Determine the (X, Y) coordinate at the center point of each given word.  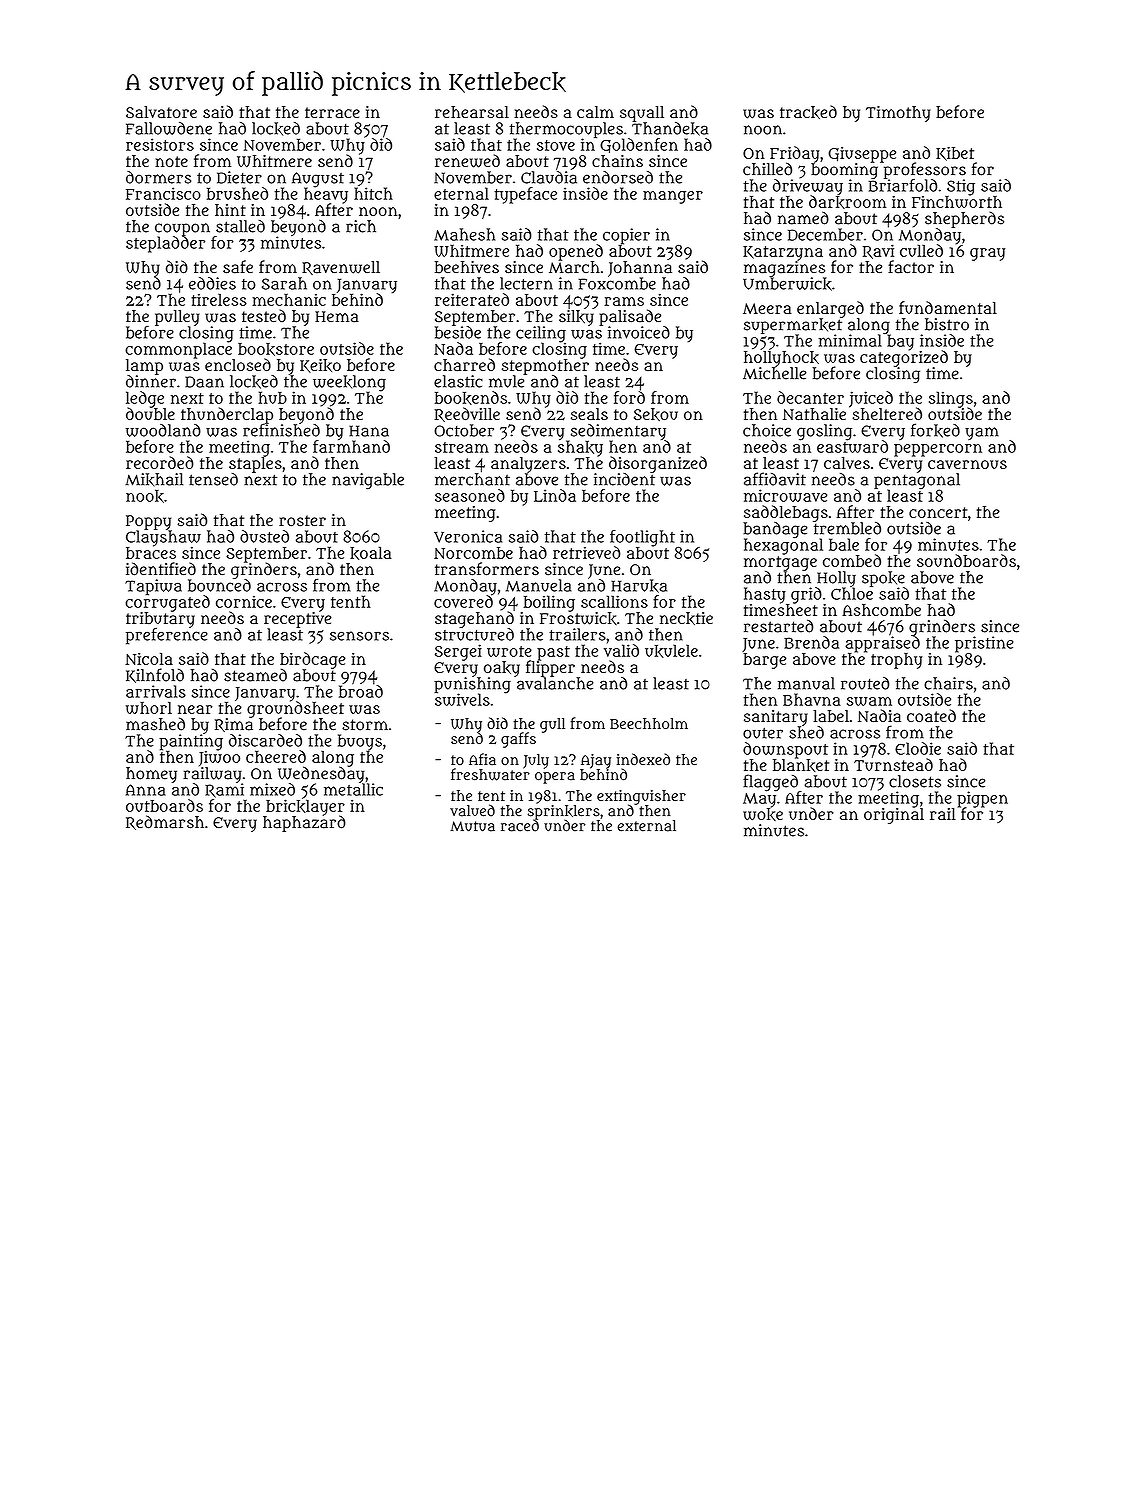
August (318, 179)
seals (589, 414)
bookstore (276, 349)
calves (847, 463)
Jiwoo (219, 758)
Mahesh (464, 234)
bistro (947, 324)
